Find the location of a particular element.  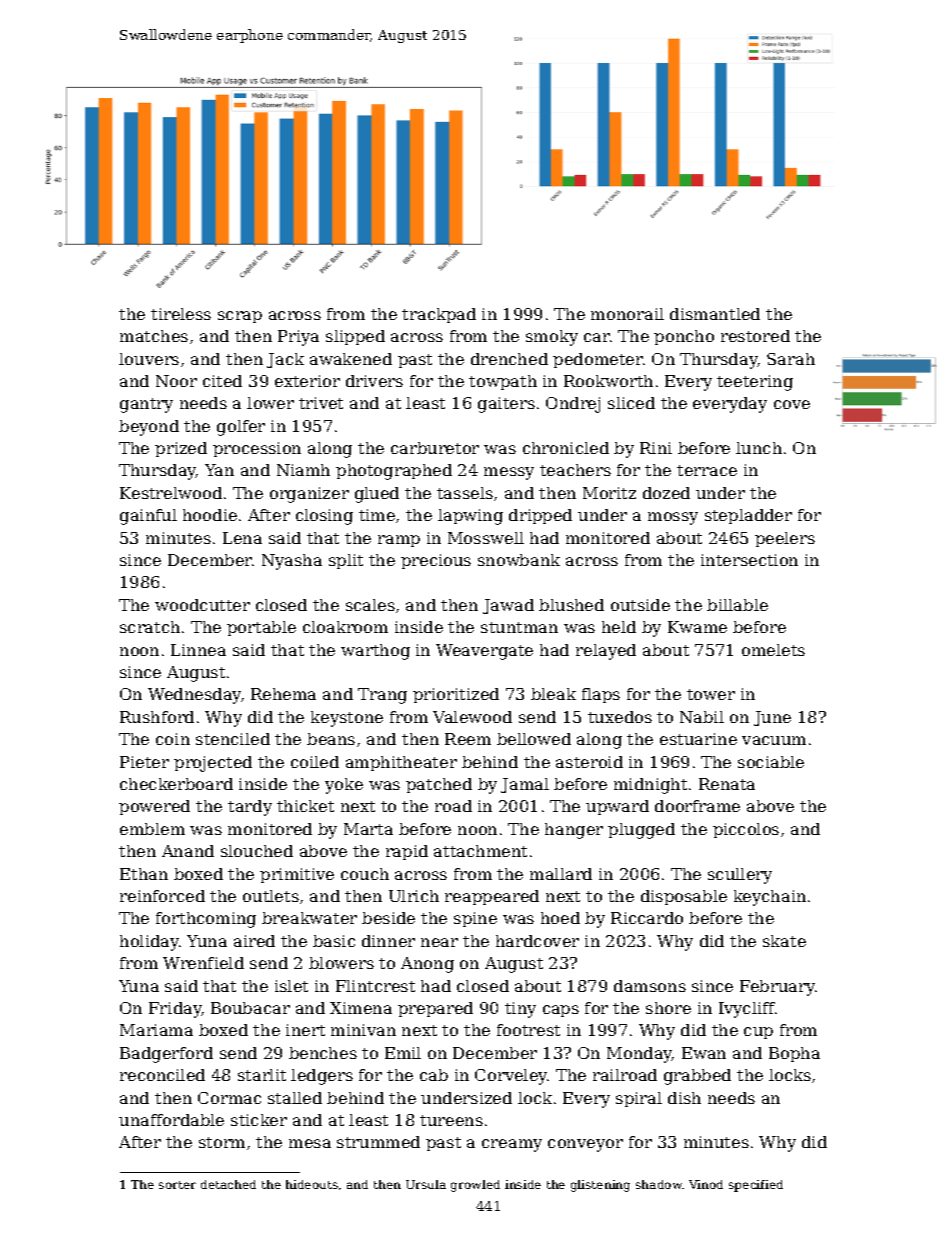

creamy is located at coordinates (512, 1145).
